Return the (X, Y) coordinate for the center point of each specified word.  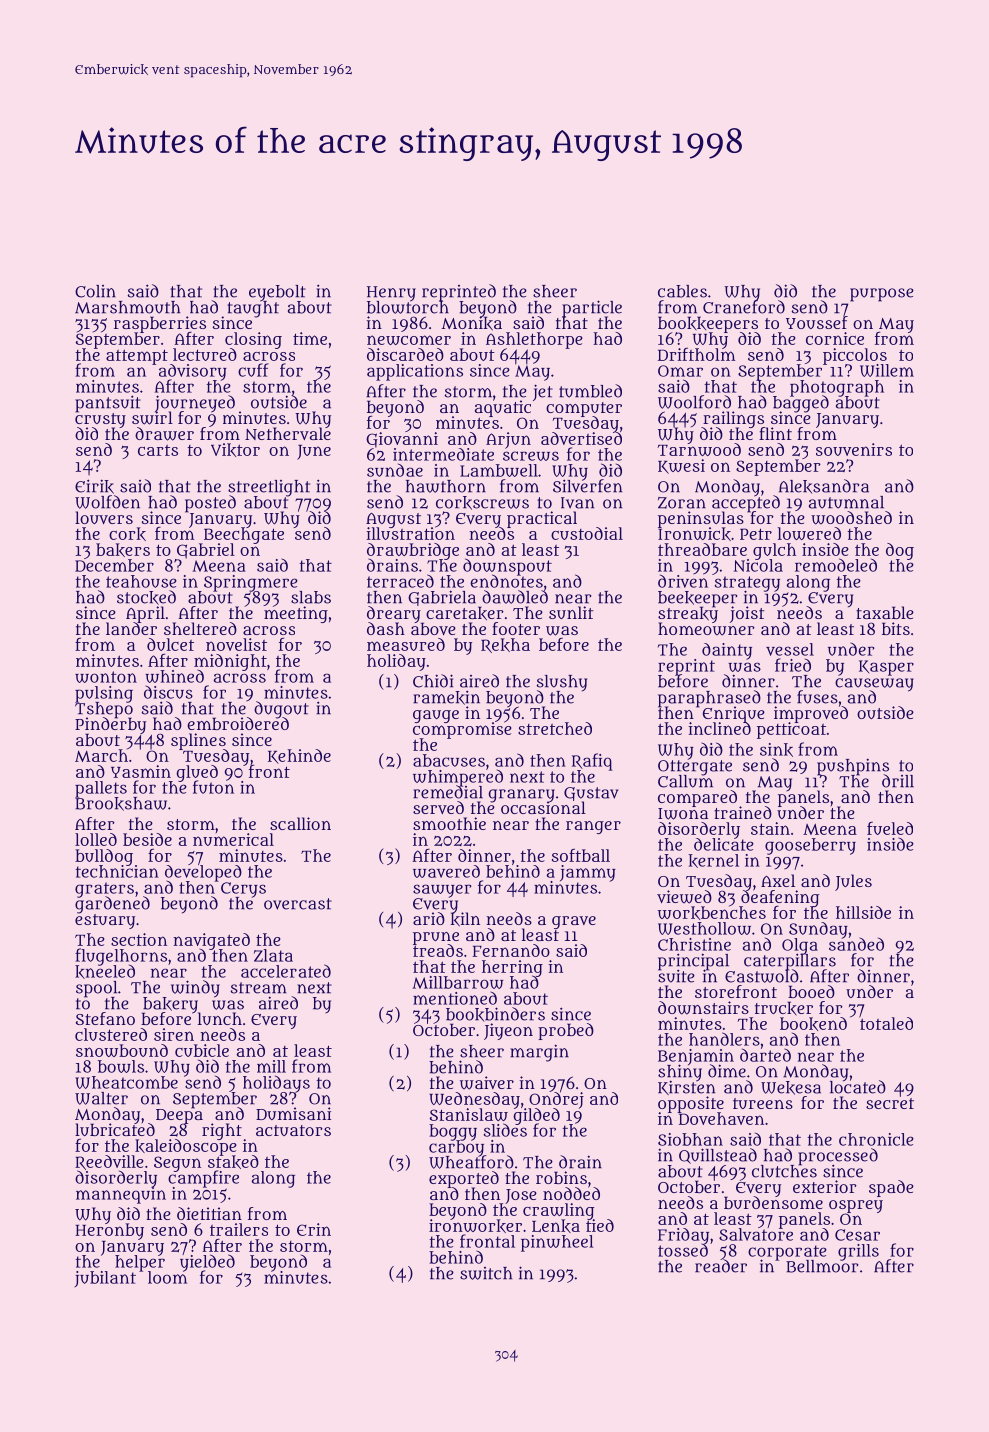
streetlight (269, 488)
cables (682, 291)
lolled (96, 839)
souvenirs (854, 449)
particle (592, 308)
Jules (853, 882)
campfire (203, 1179)
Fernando (511, 950)
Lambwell (499, 470)
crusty (100, 420)
